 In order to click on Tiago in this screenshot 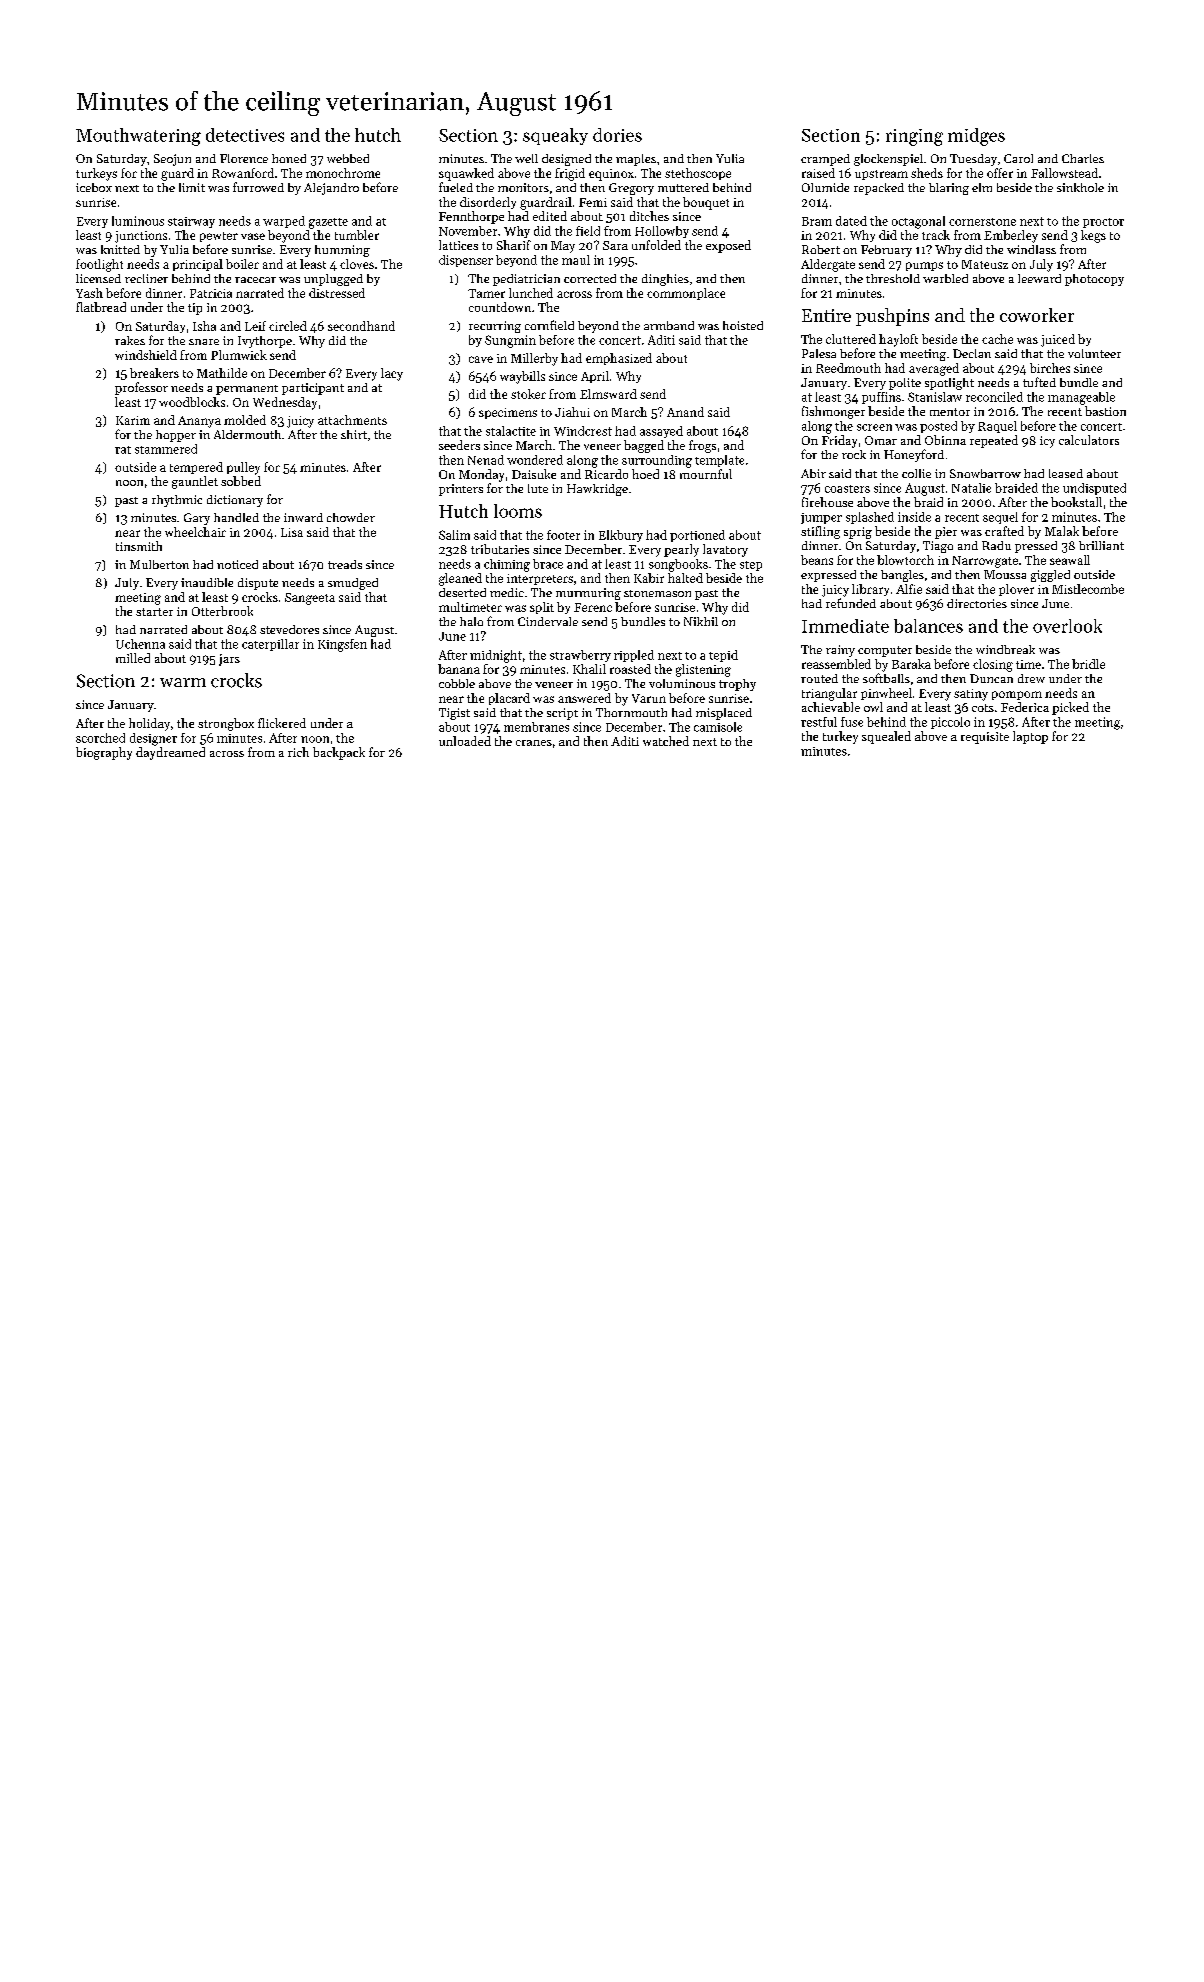, I will do `click(938, 547)`.
